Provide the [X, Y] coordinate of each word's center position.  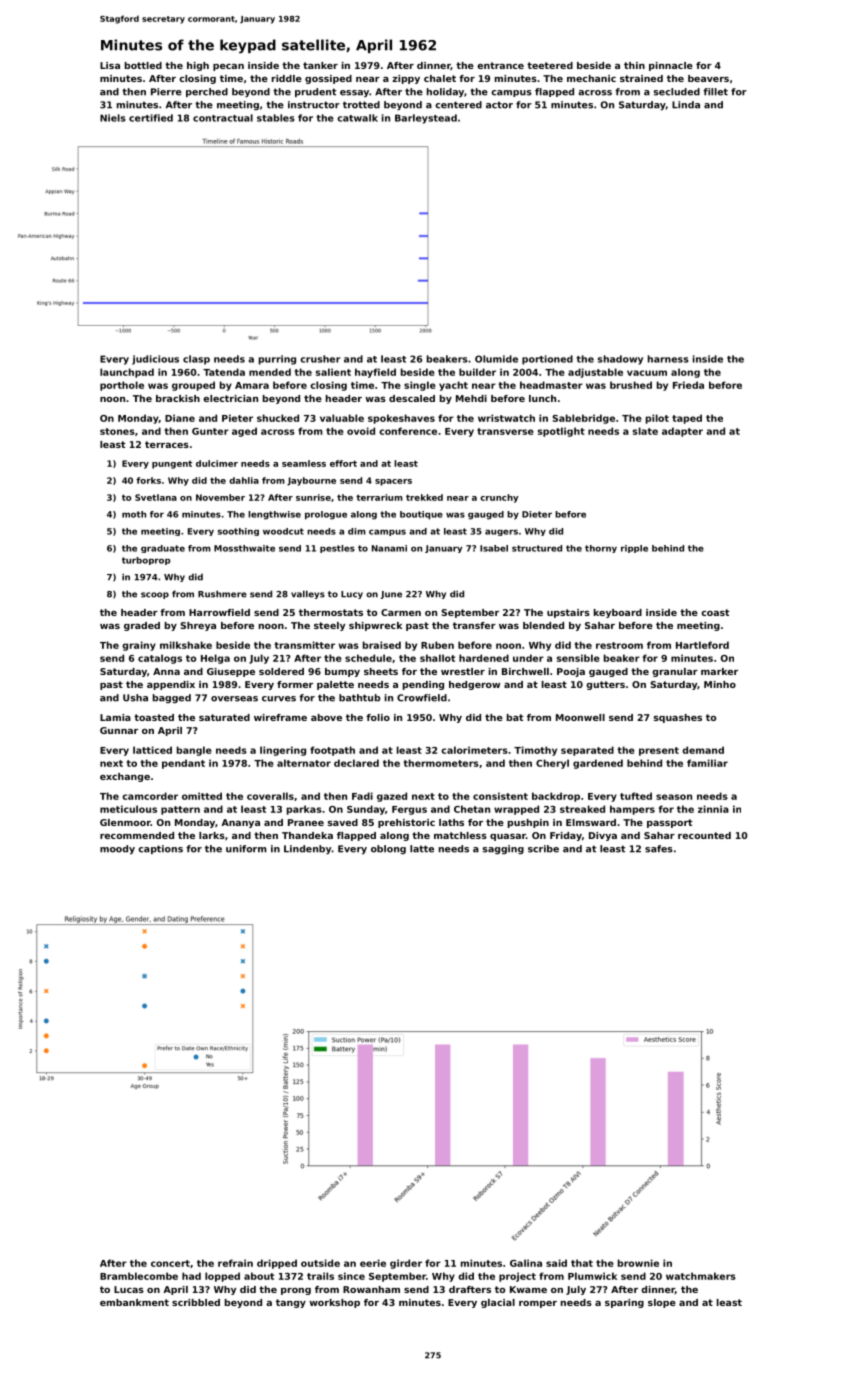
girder [406, 1264]
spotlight [561, 432]
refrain [235, 1263]
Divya [603, 836]
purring [277, 360]
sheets [381, 671]
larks [212, 835]
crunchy [499, 498]
